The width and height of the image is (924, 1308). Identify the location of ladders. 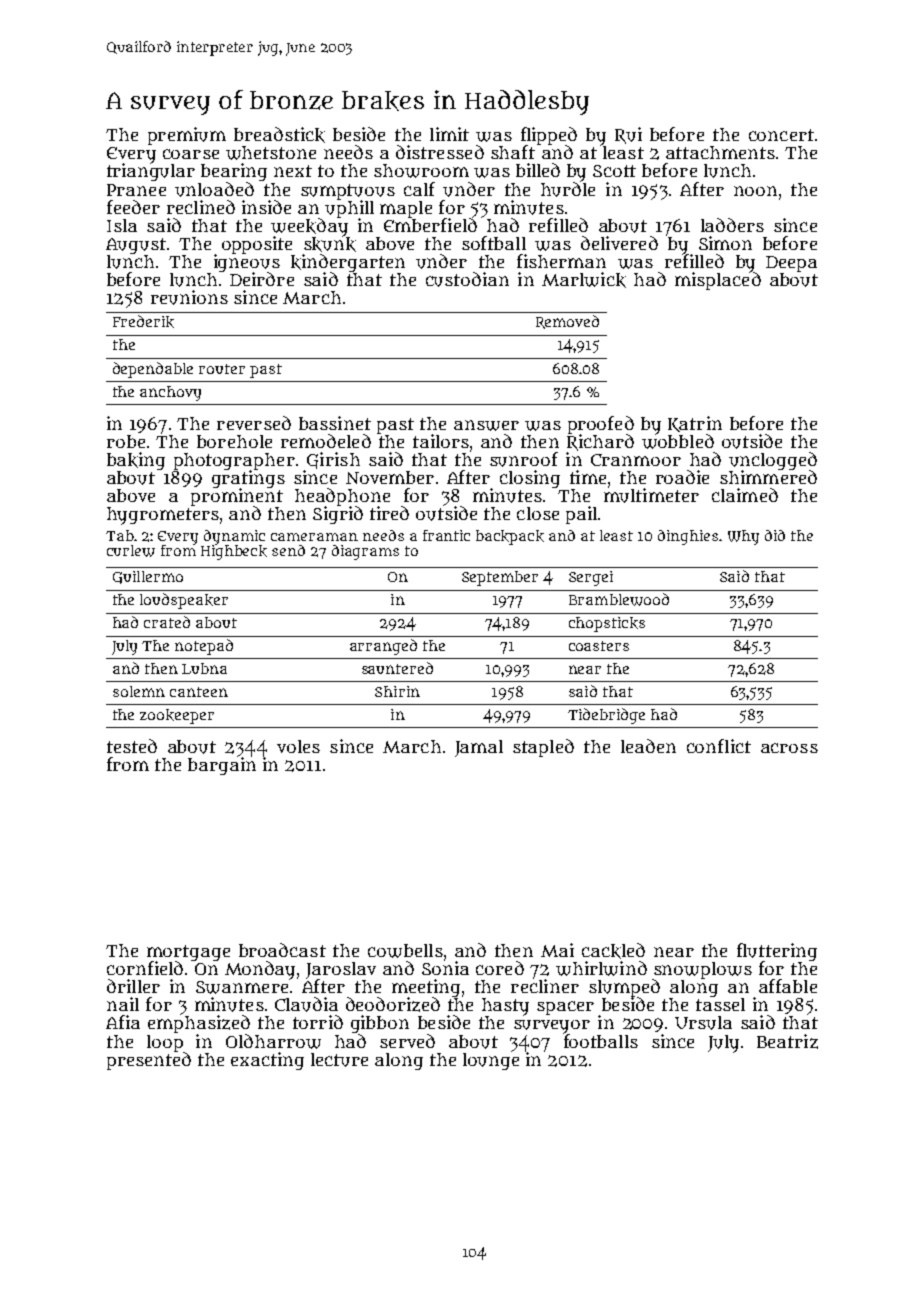
(732, 225).
